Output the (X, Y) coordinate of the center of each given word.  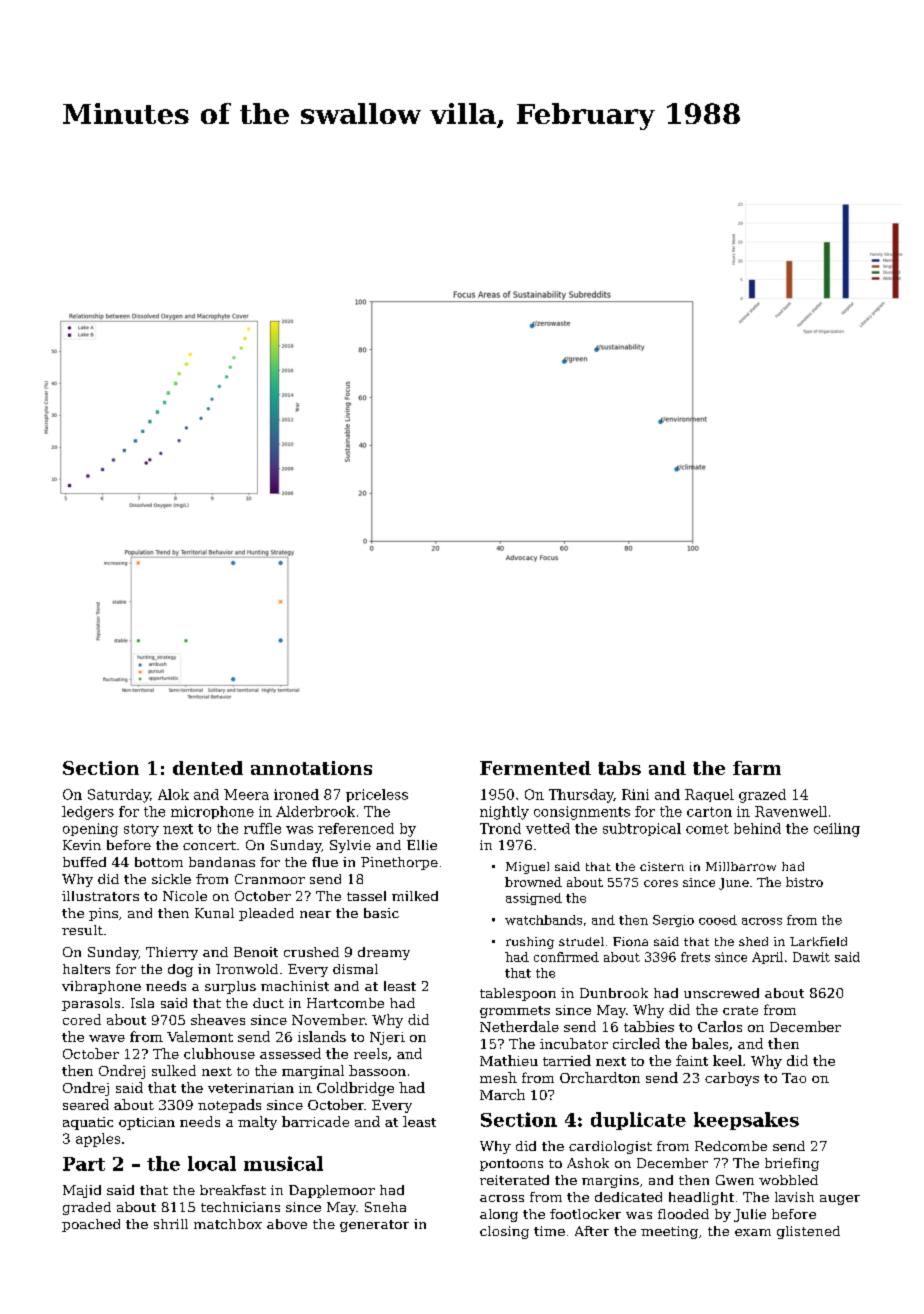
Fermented (535, 768)
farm (757, 768)
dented (208, 768)
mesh (498, 1077)
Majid (82, 1191)
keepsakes (746, 1121)
